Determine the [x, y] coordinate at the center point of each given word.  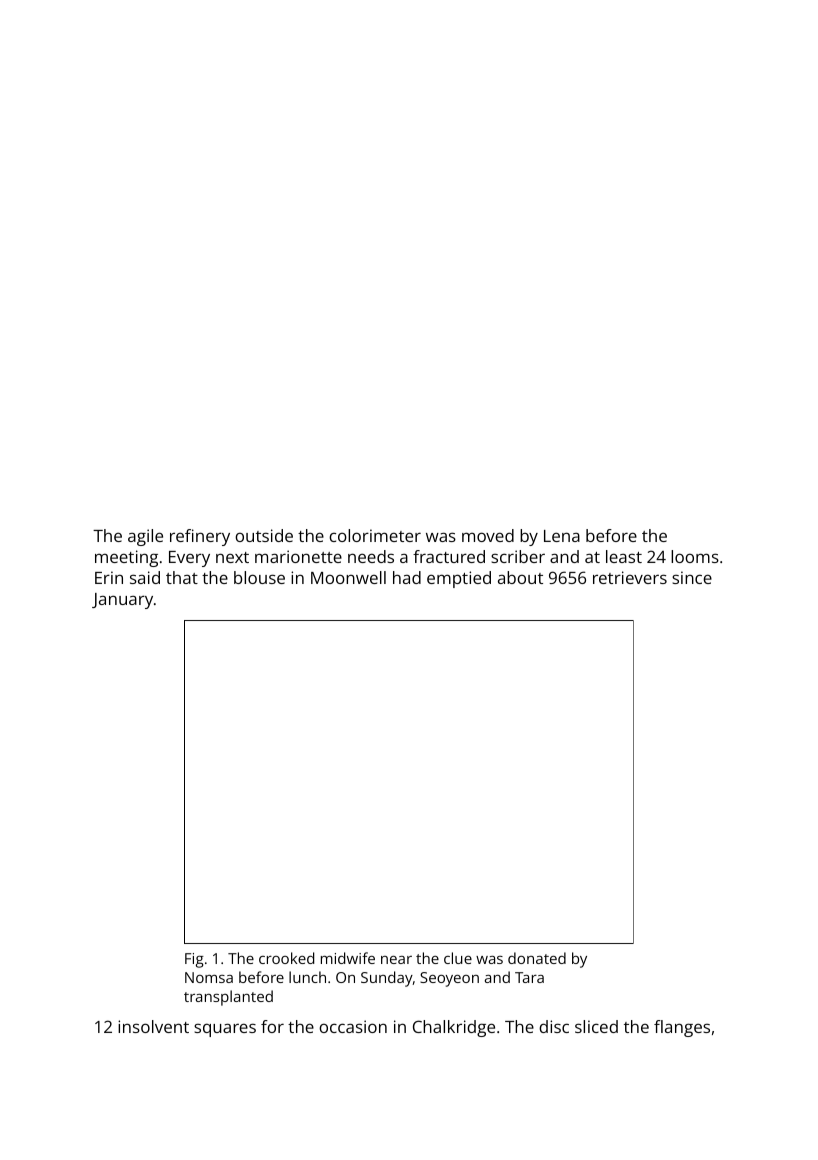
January [122, 601]
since [692, 577]
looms [695, 556]
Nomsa [209, 977]
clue [458, 958]
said [145, 577]
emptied [459, 579]
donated [537, 958]
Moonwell [348, 577]
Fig [194, 960]
